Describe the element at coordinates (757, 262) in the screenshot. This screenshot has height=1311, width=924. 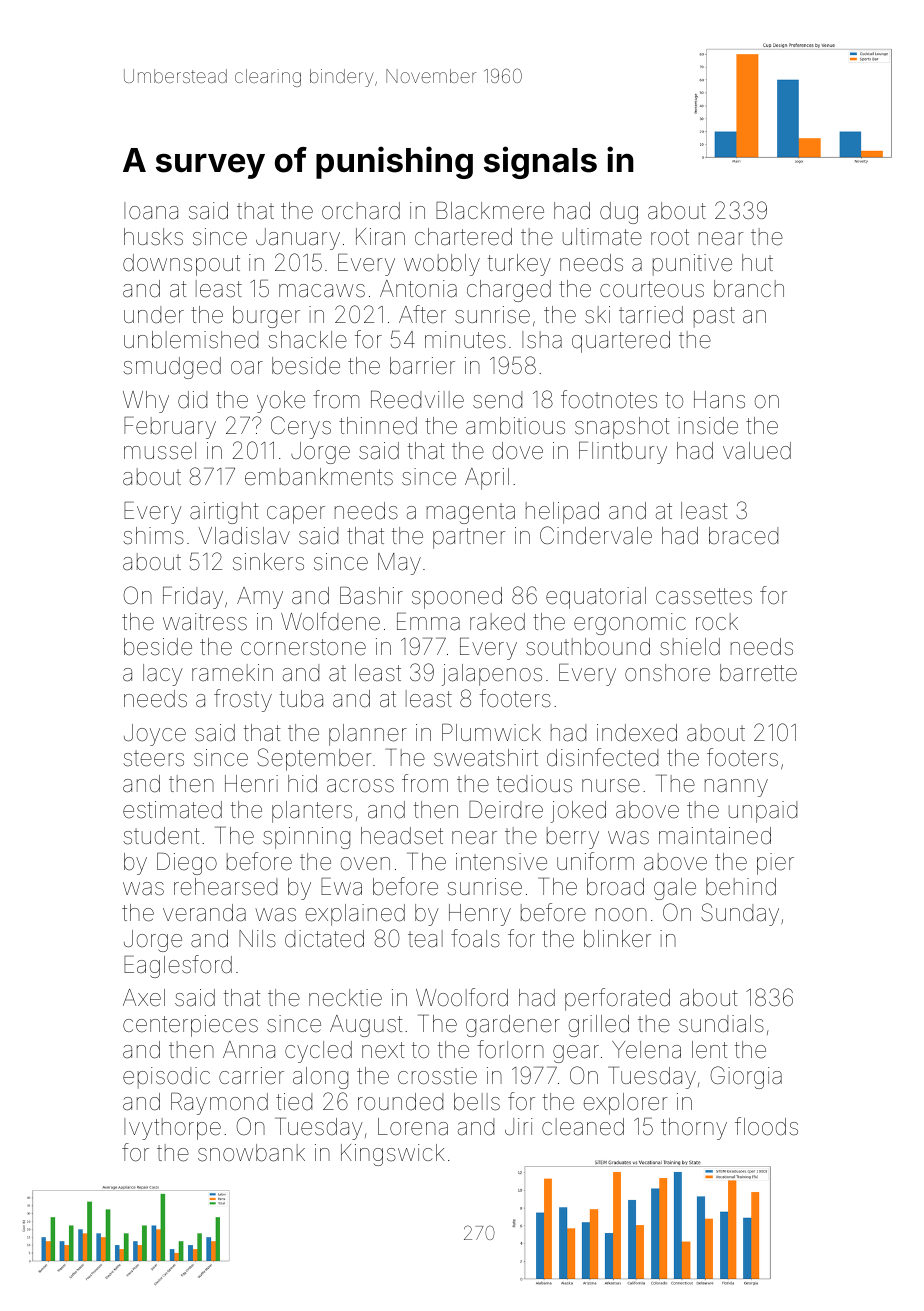
I see `hut` at that location.
